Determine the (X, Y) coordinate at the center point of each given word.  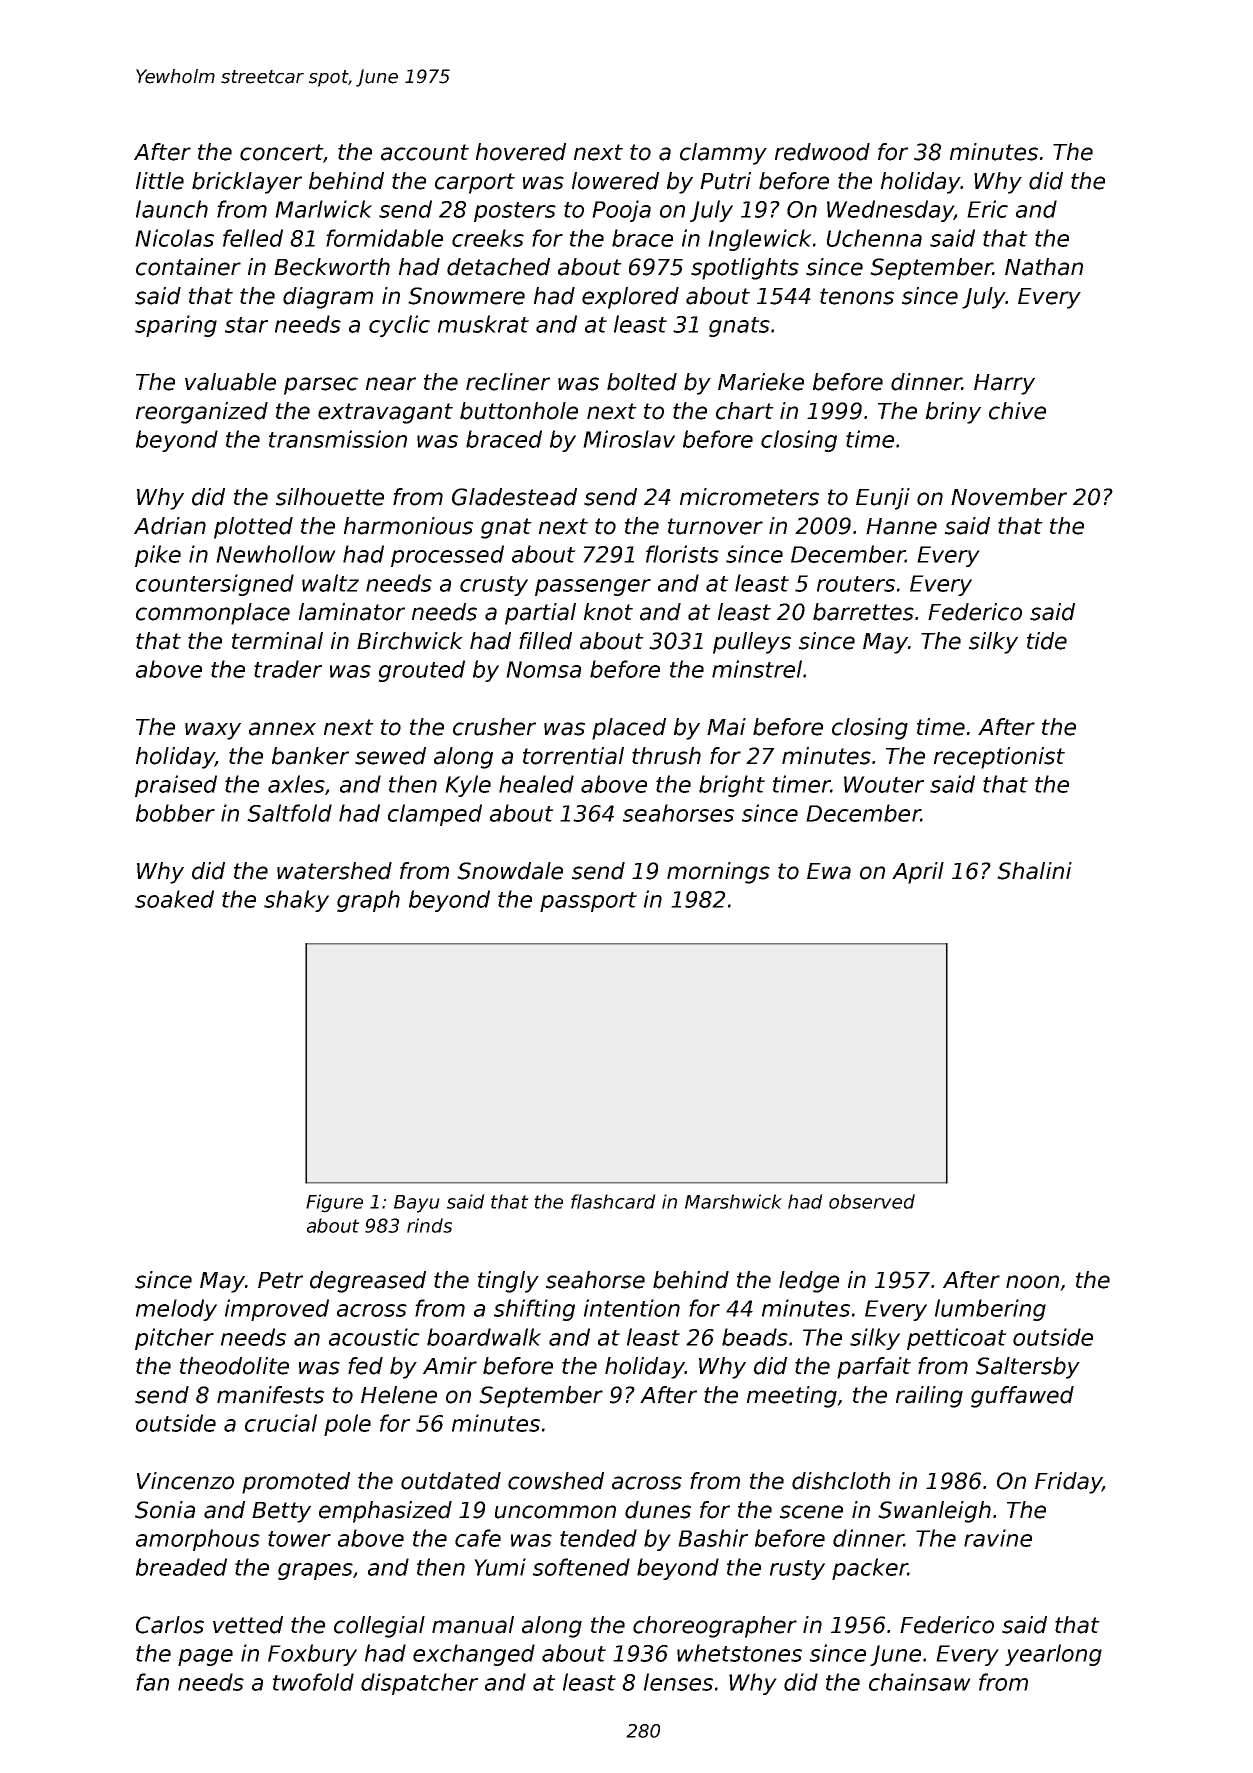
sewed (390, 756)
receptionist (999, 758)
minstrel (757, 669)
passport (588, 902)
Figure (334, 1203)
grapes (315, 1571)
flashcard (613, 1201)
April (918, 873)
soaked (174, 899)
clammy (723, 154)
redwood (822, 152)
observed (872, 1201)
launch (172, 209)
